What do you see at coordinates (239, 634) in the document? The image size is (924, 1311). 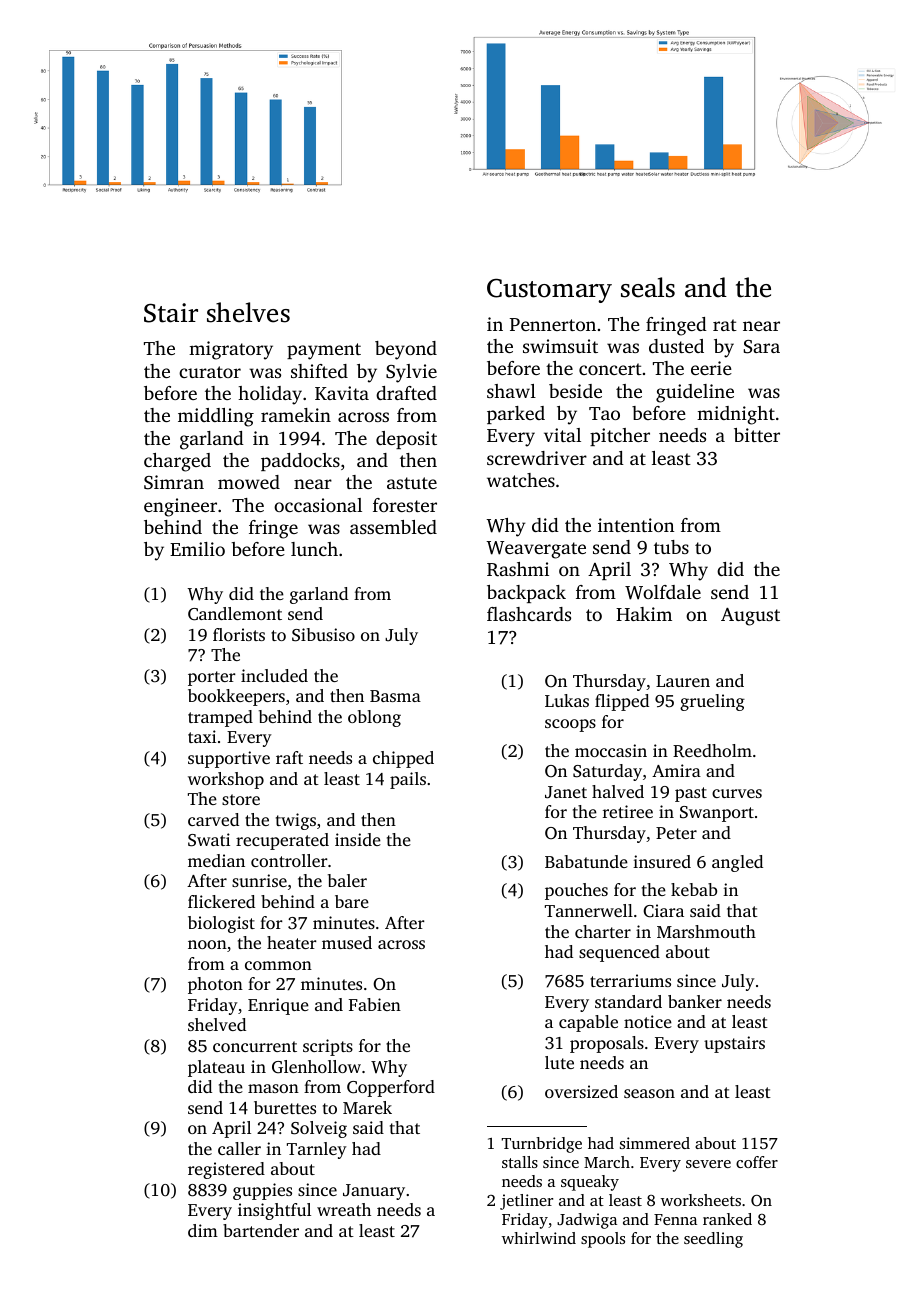 I see `florists` at bounding box center [239, 634].
